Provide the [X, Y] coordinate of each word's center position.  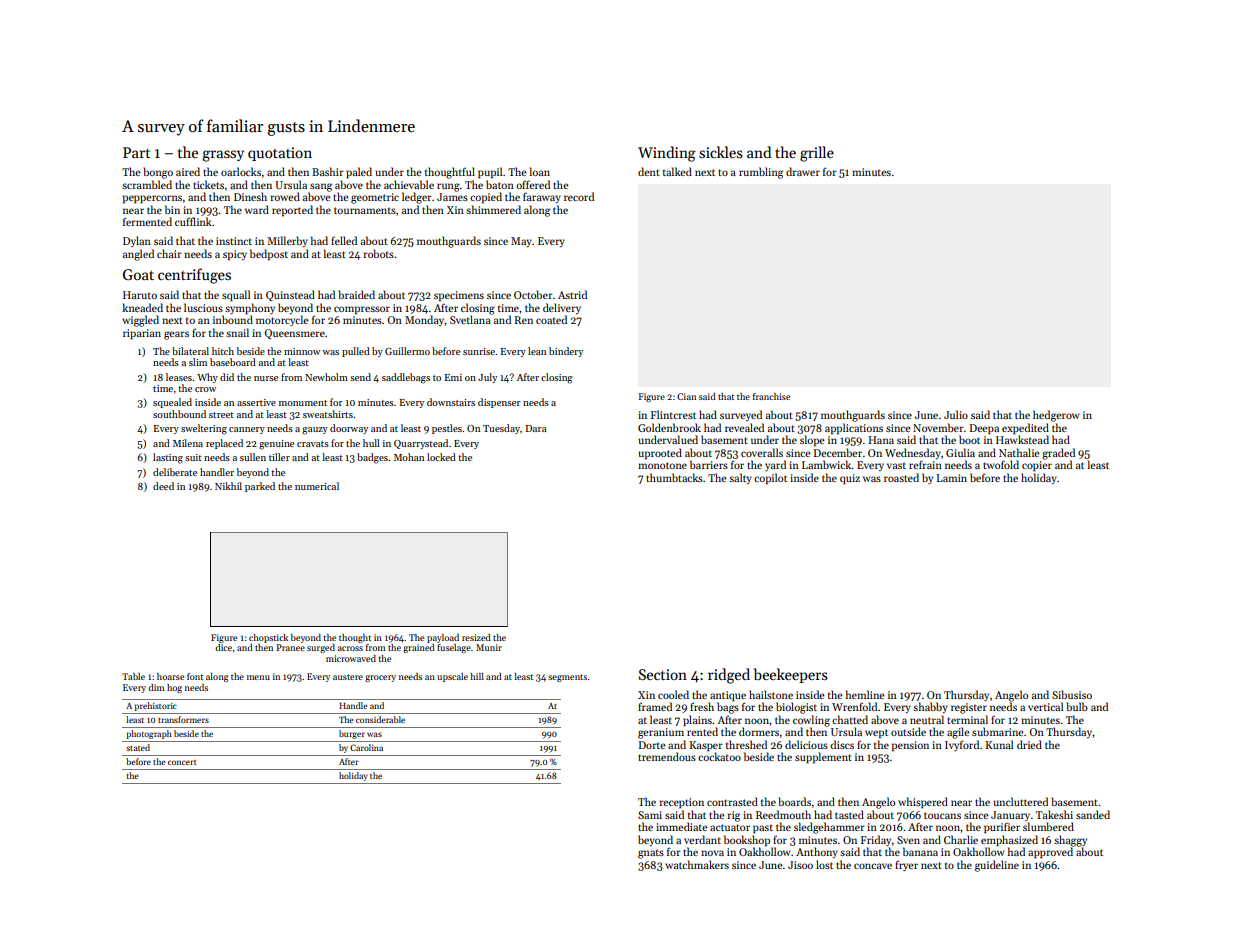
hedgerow [1056, 416]
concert [182, 762]
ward [257, 209]
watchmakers [697, 864]
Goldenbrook [669, 427]
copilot [770, 478]
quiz [850, 479]
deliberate [175, 472]
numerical [317, 486]
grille [817, 154]
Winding [667, 154]
